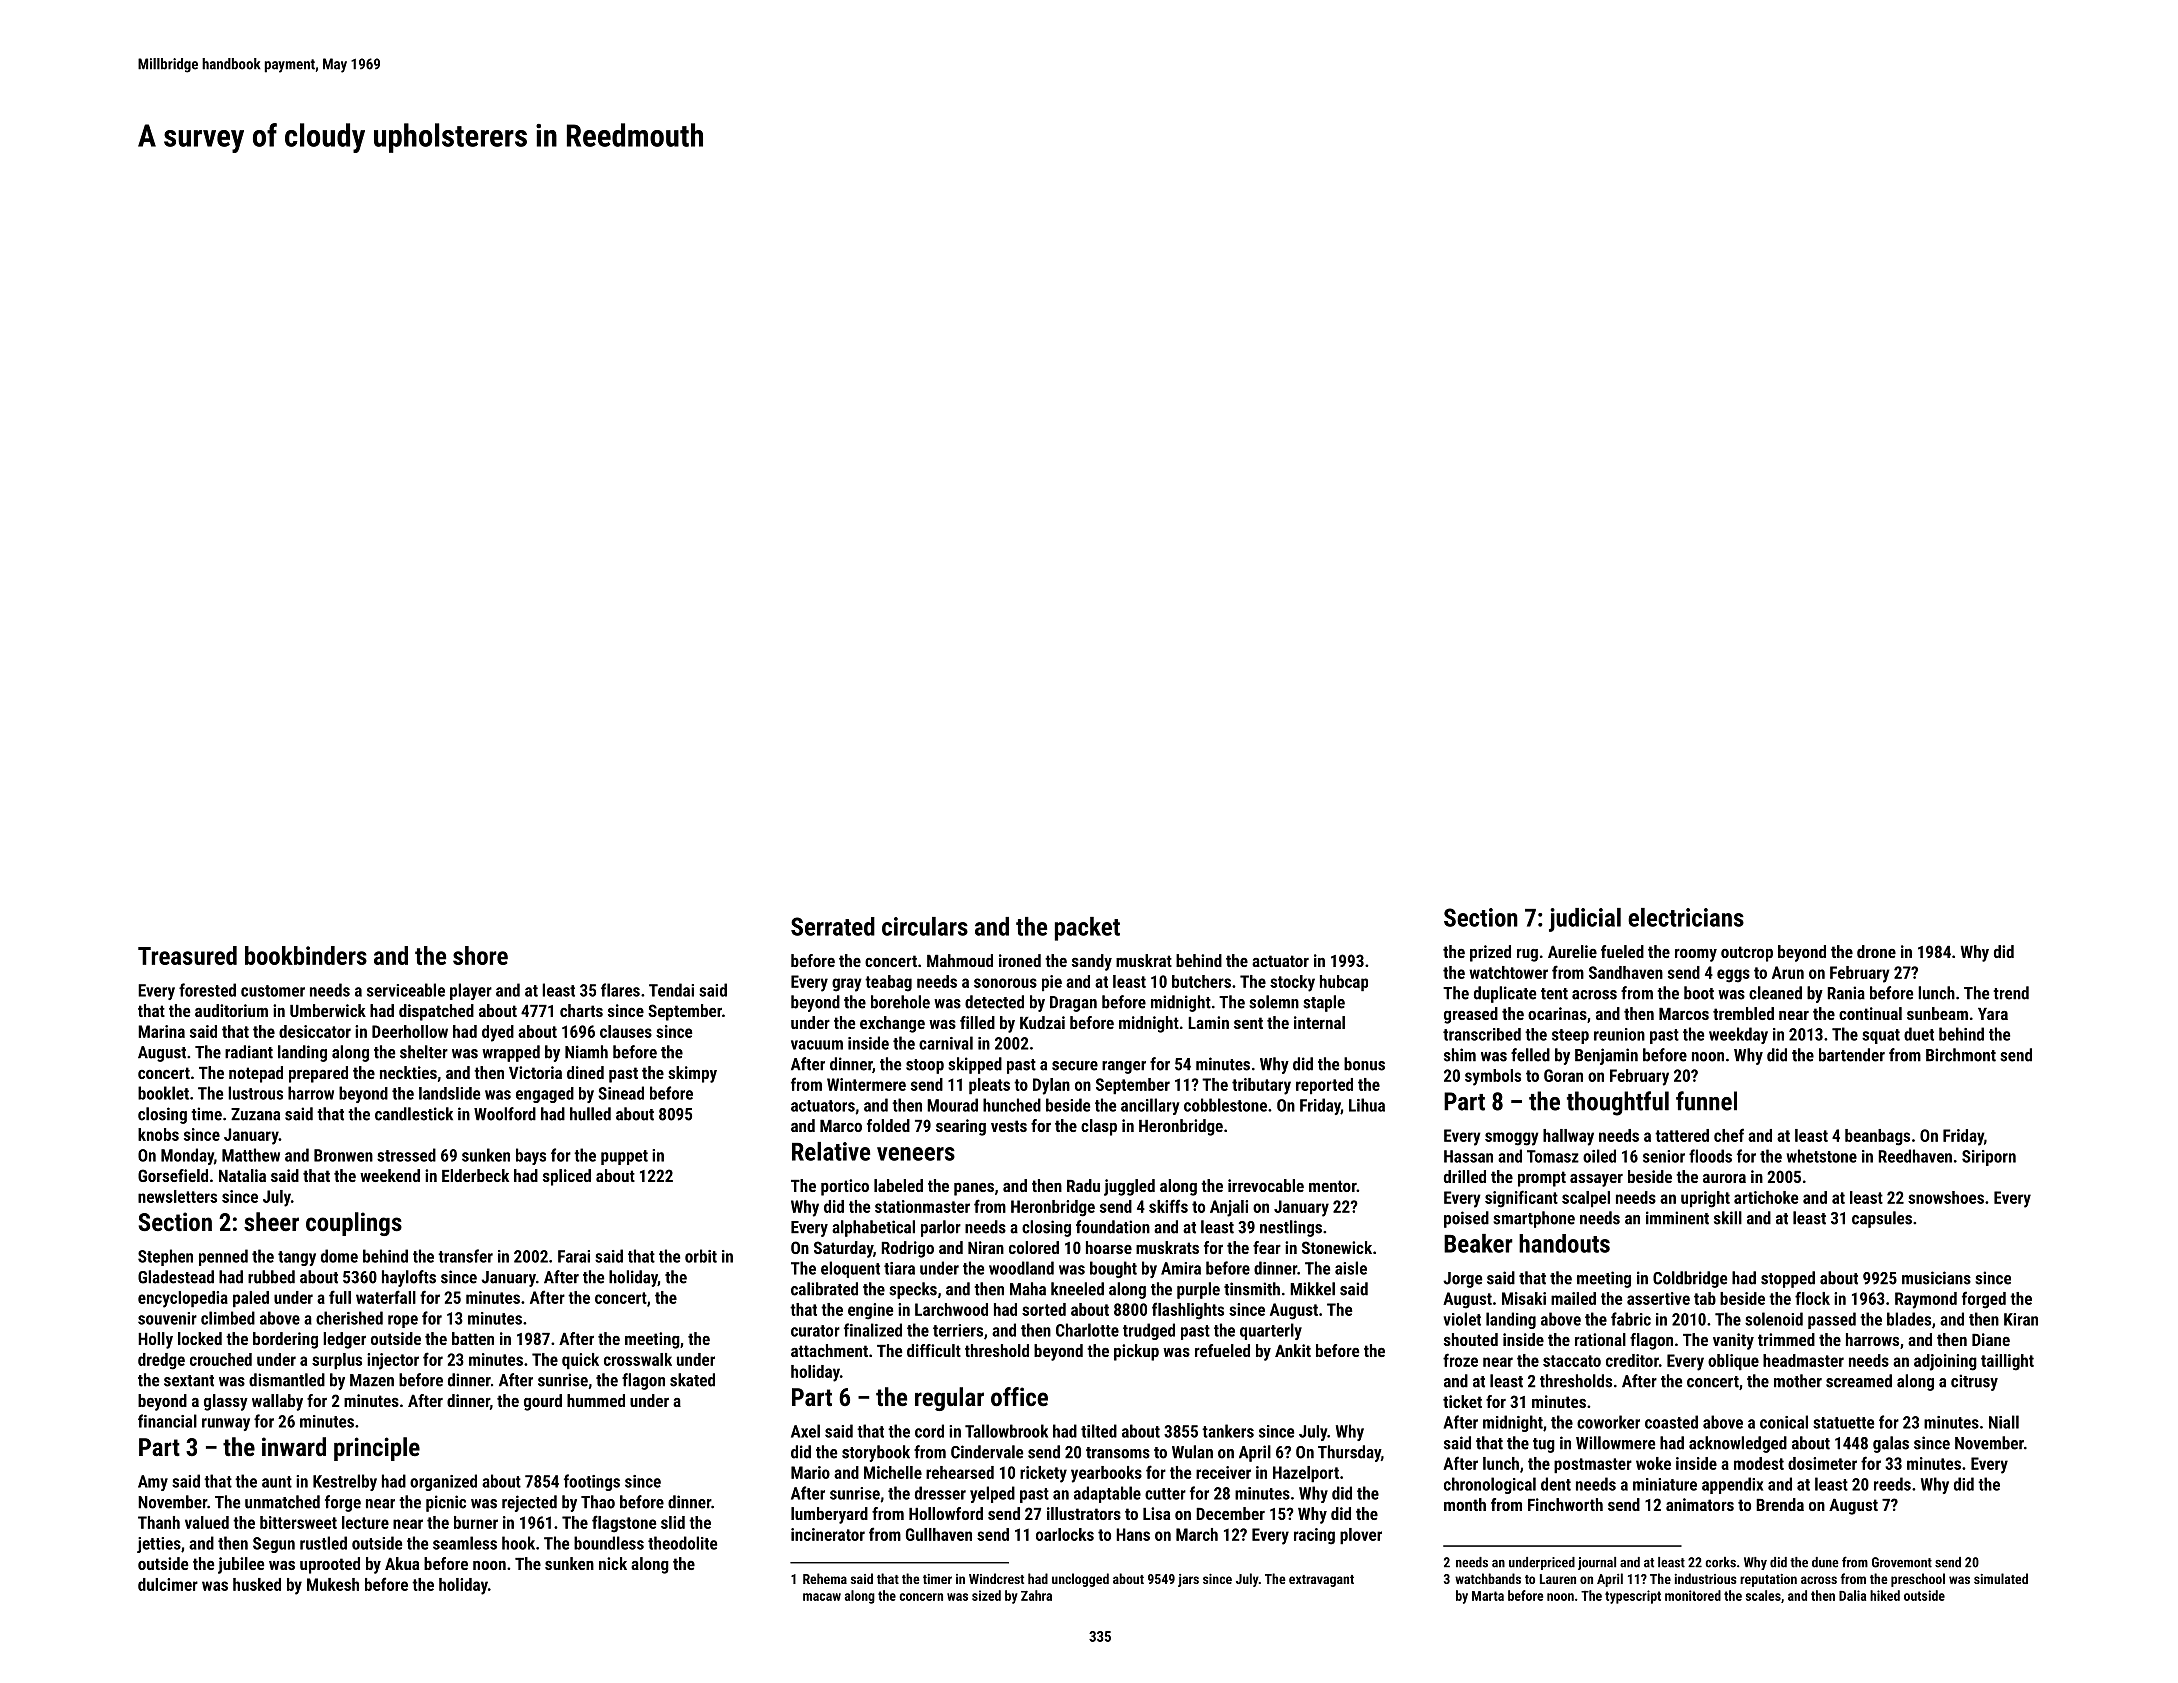  Describe the element at coordinates (1083, 1185) in the screenshot. I see `Radu` at that location.
